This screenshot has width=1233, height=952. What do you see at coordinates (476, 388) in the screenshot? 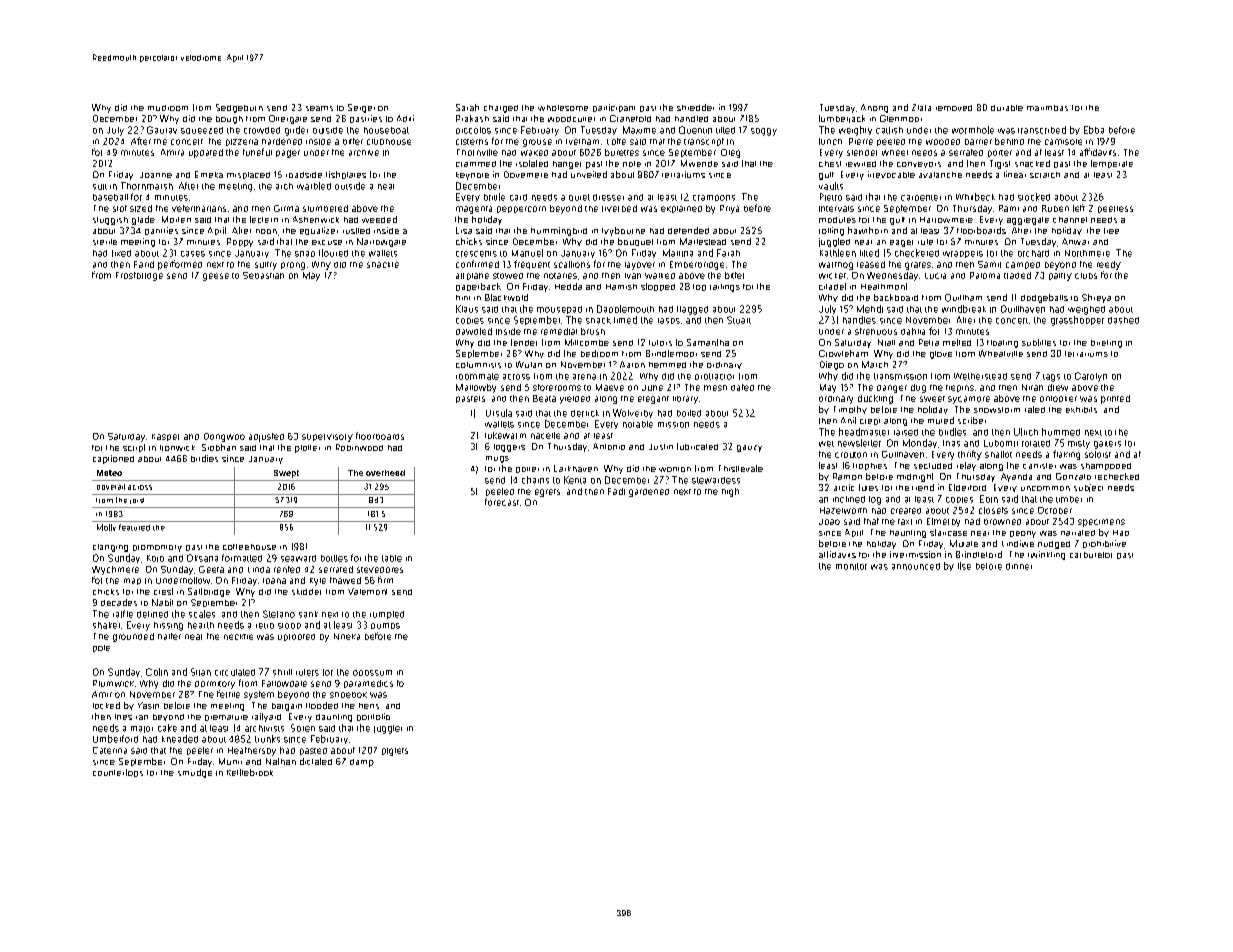
I see `Mallowby` at bounding box center [476, 388].
